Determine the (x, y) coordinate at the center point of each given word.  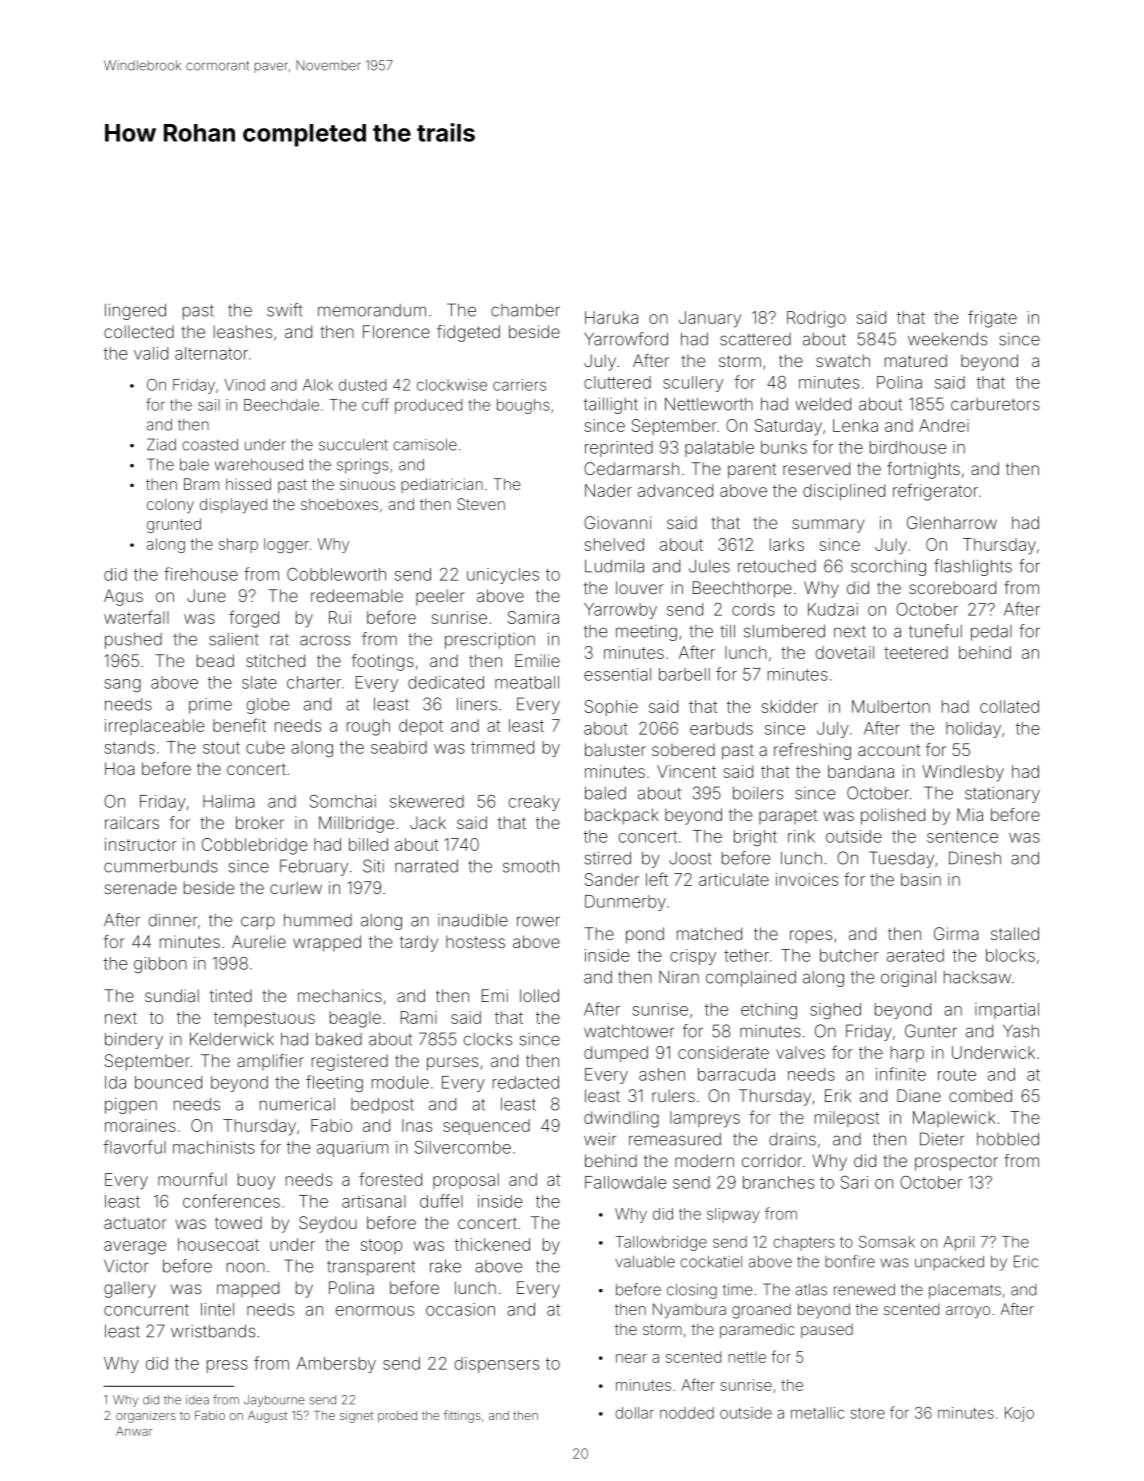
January (710, 319)
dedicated (446, 682)
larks (787, 544)
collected (139, 331)
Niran (679, 977)
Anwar (134, 1431)
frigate (992, 319)
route (957, 1075)
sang (123, 685)
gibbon (160, 965)
